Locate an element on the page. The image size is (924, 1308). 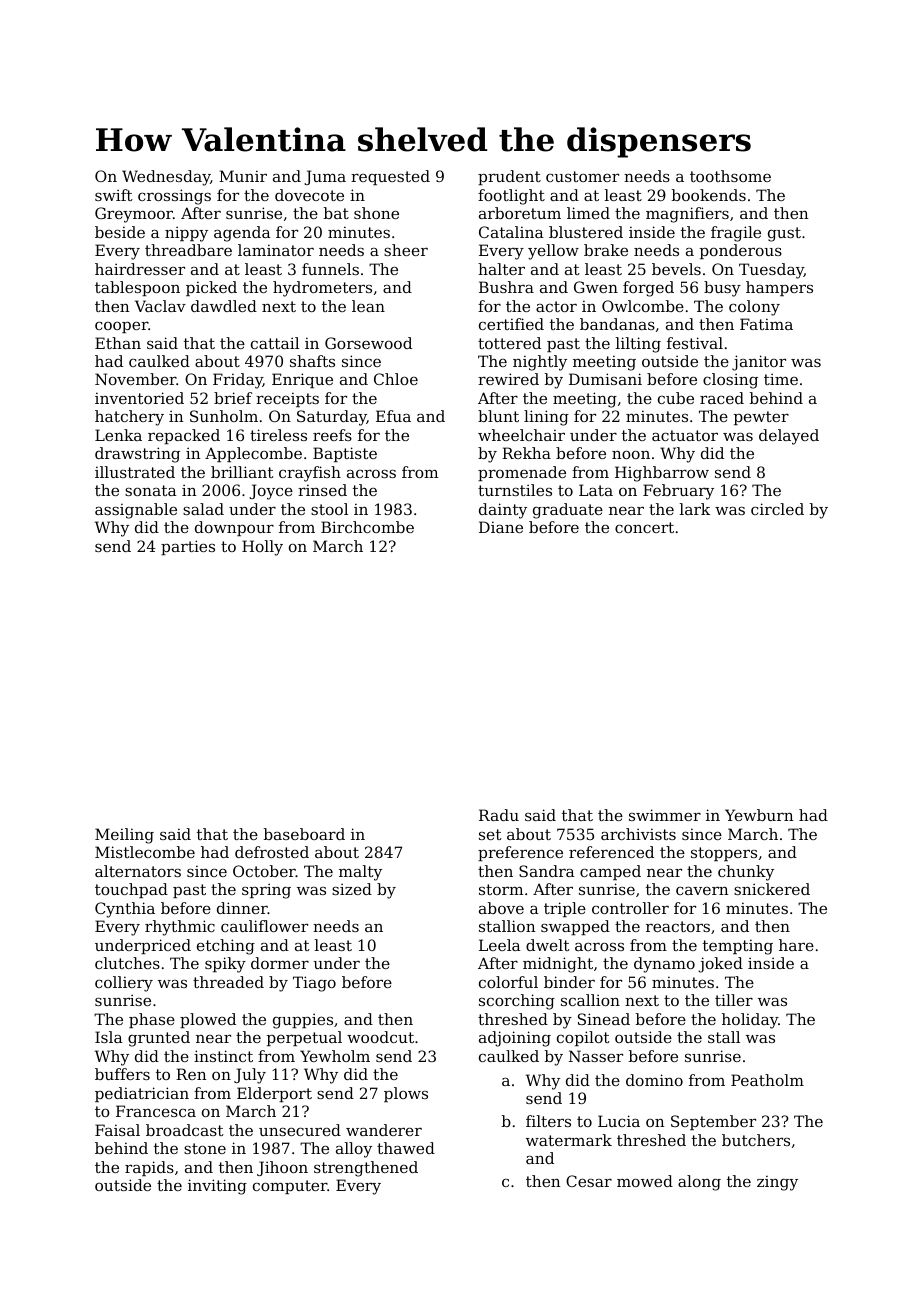
picked is located at coordinates (211, 288).
